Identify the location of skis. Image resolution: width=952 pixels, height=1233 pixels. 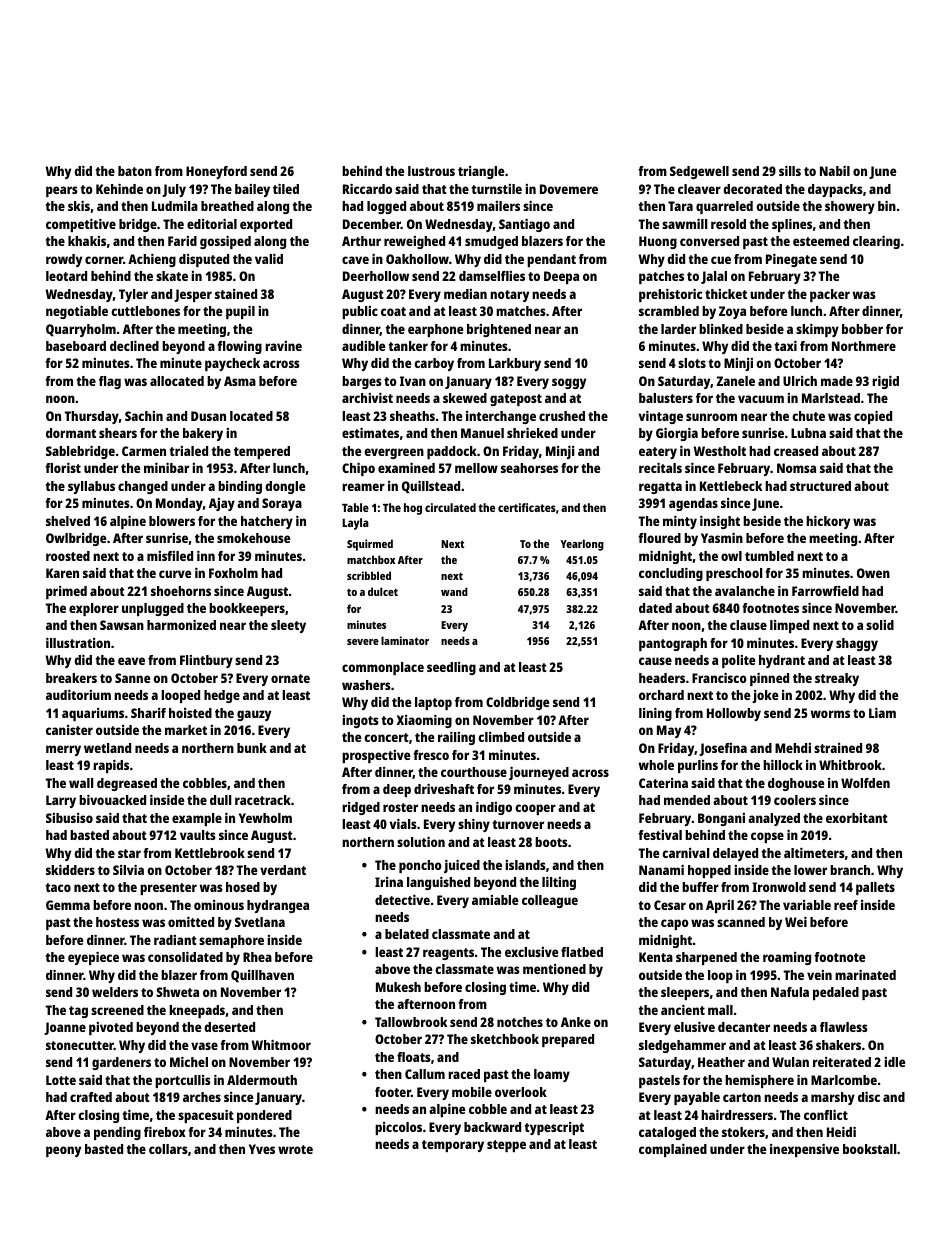
(79, 206).
